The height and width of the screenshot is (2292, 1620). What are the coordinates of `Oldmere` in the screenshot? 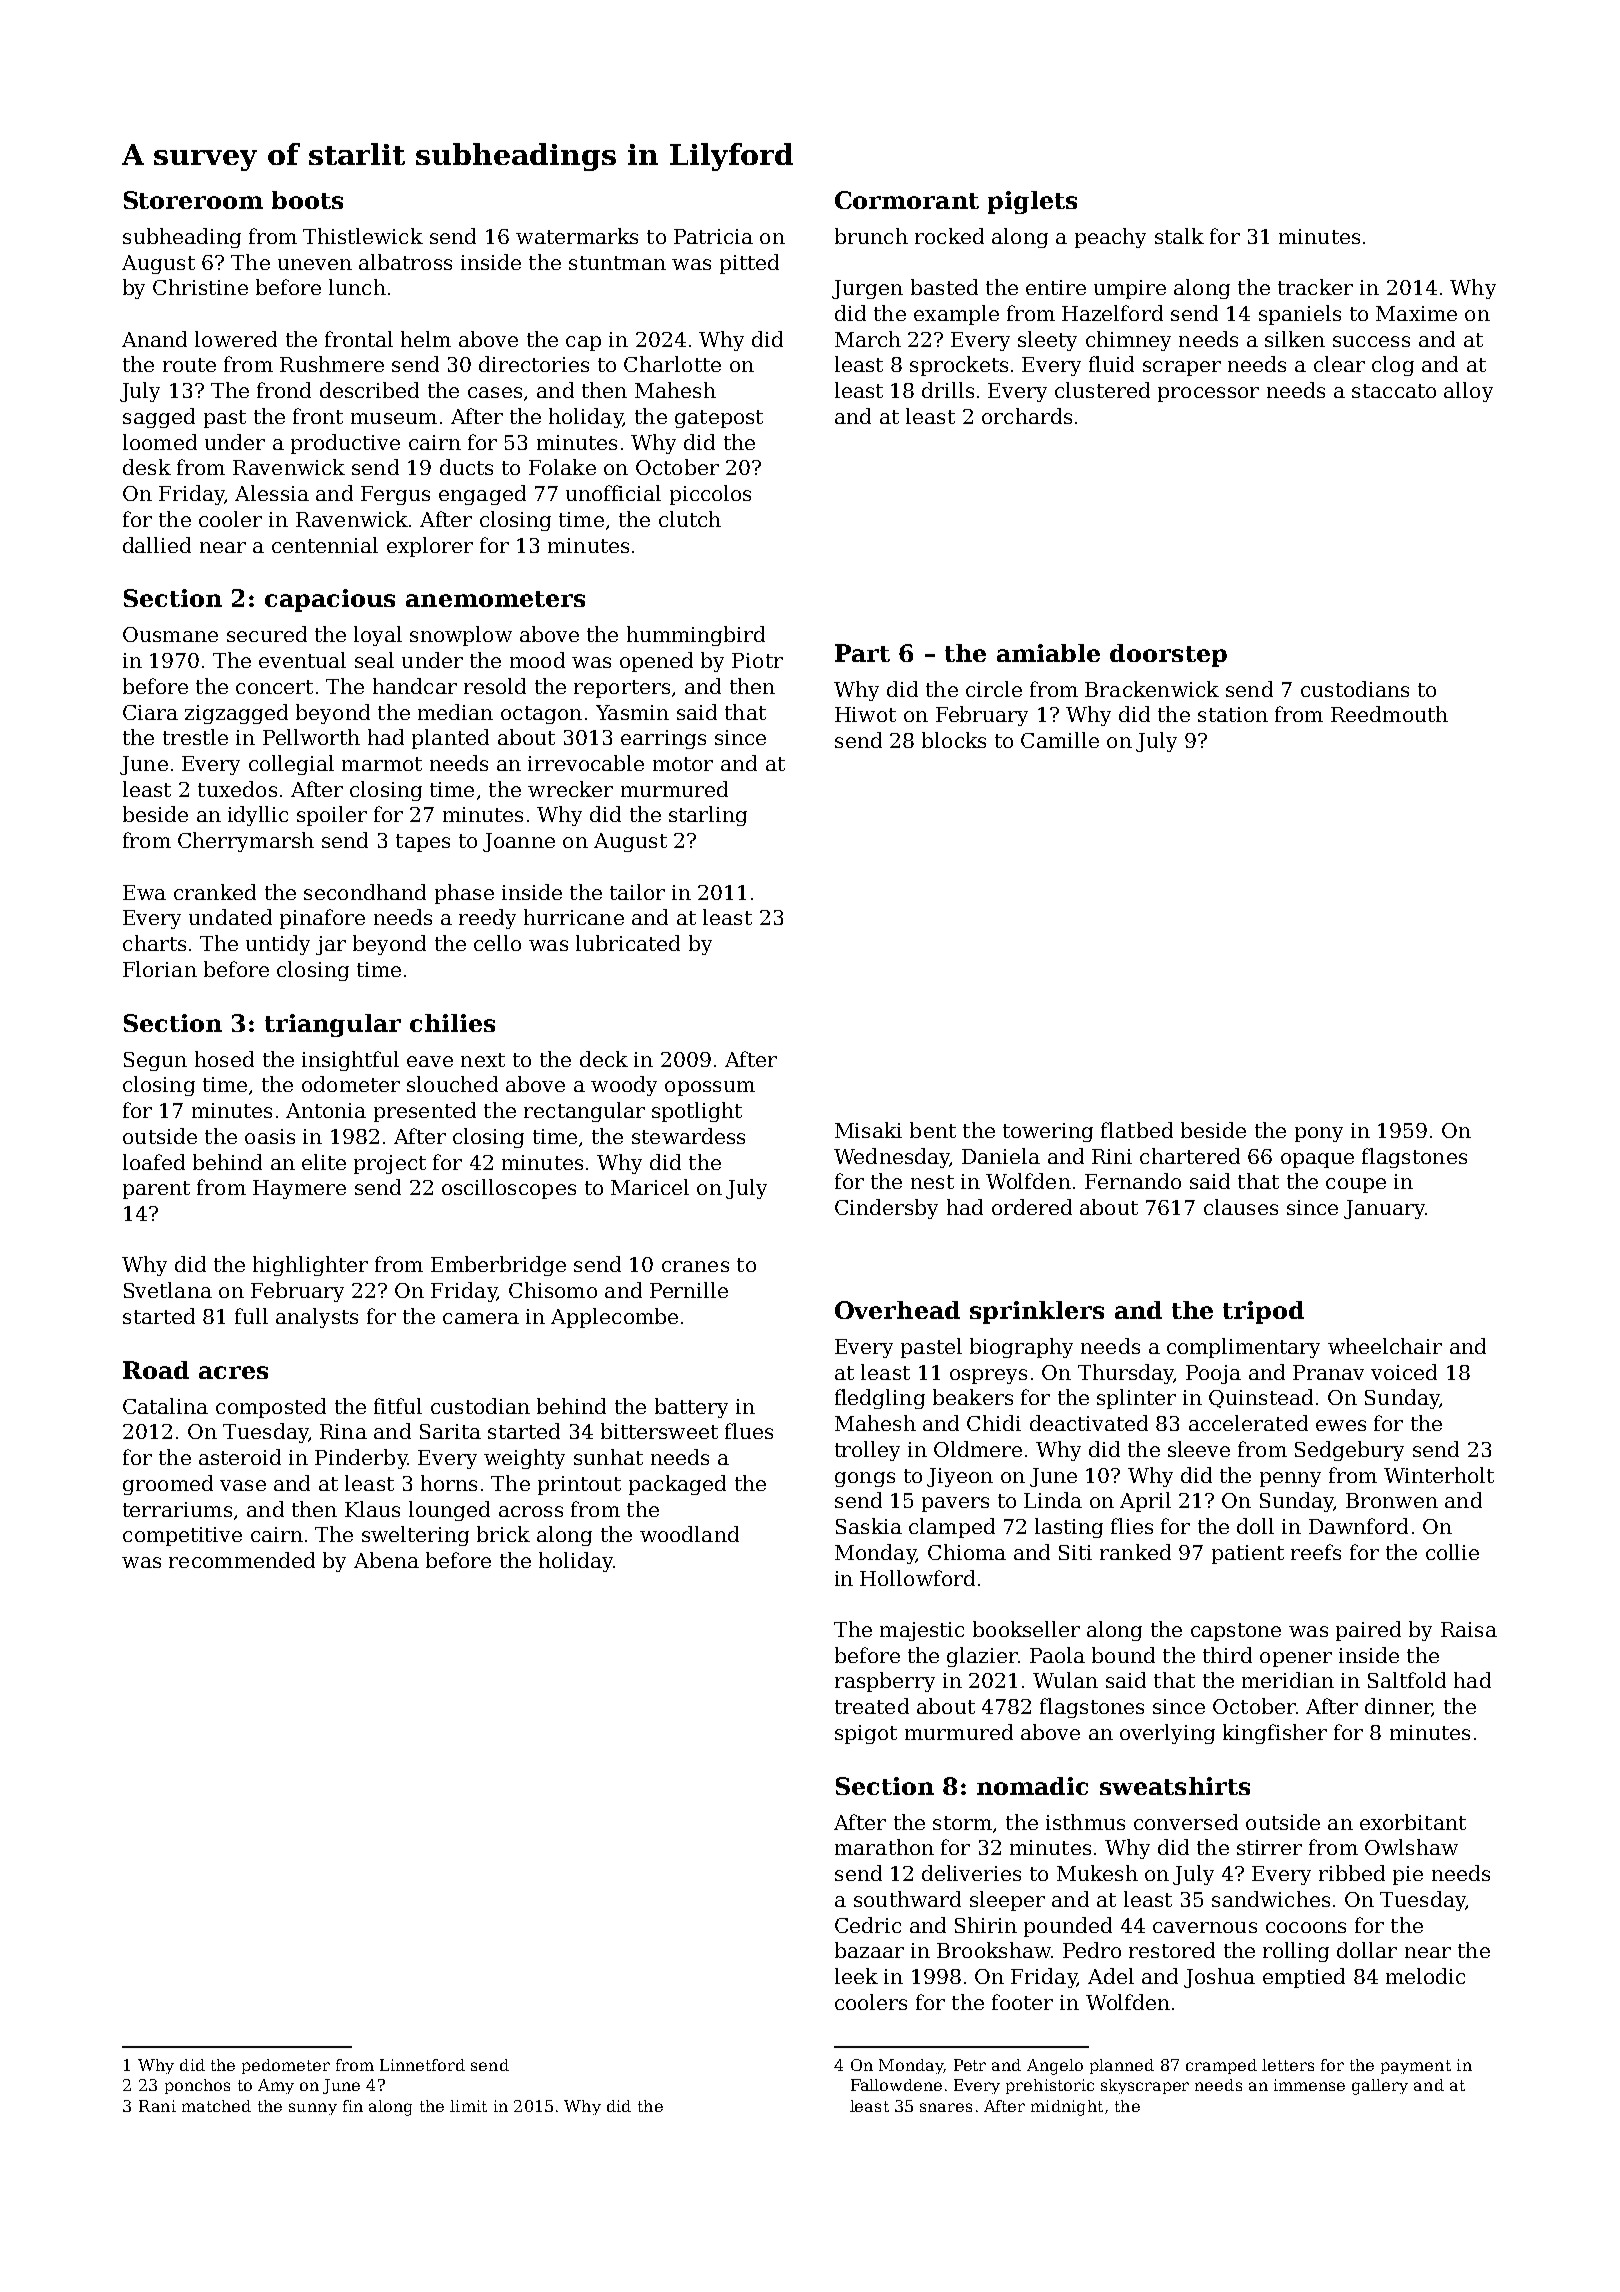 It's located at (978, 1449).
